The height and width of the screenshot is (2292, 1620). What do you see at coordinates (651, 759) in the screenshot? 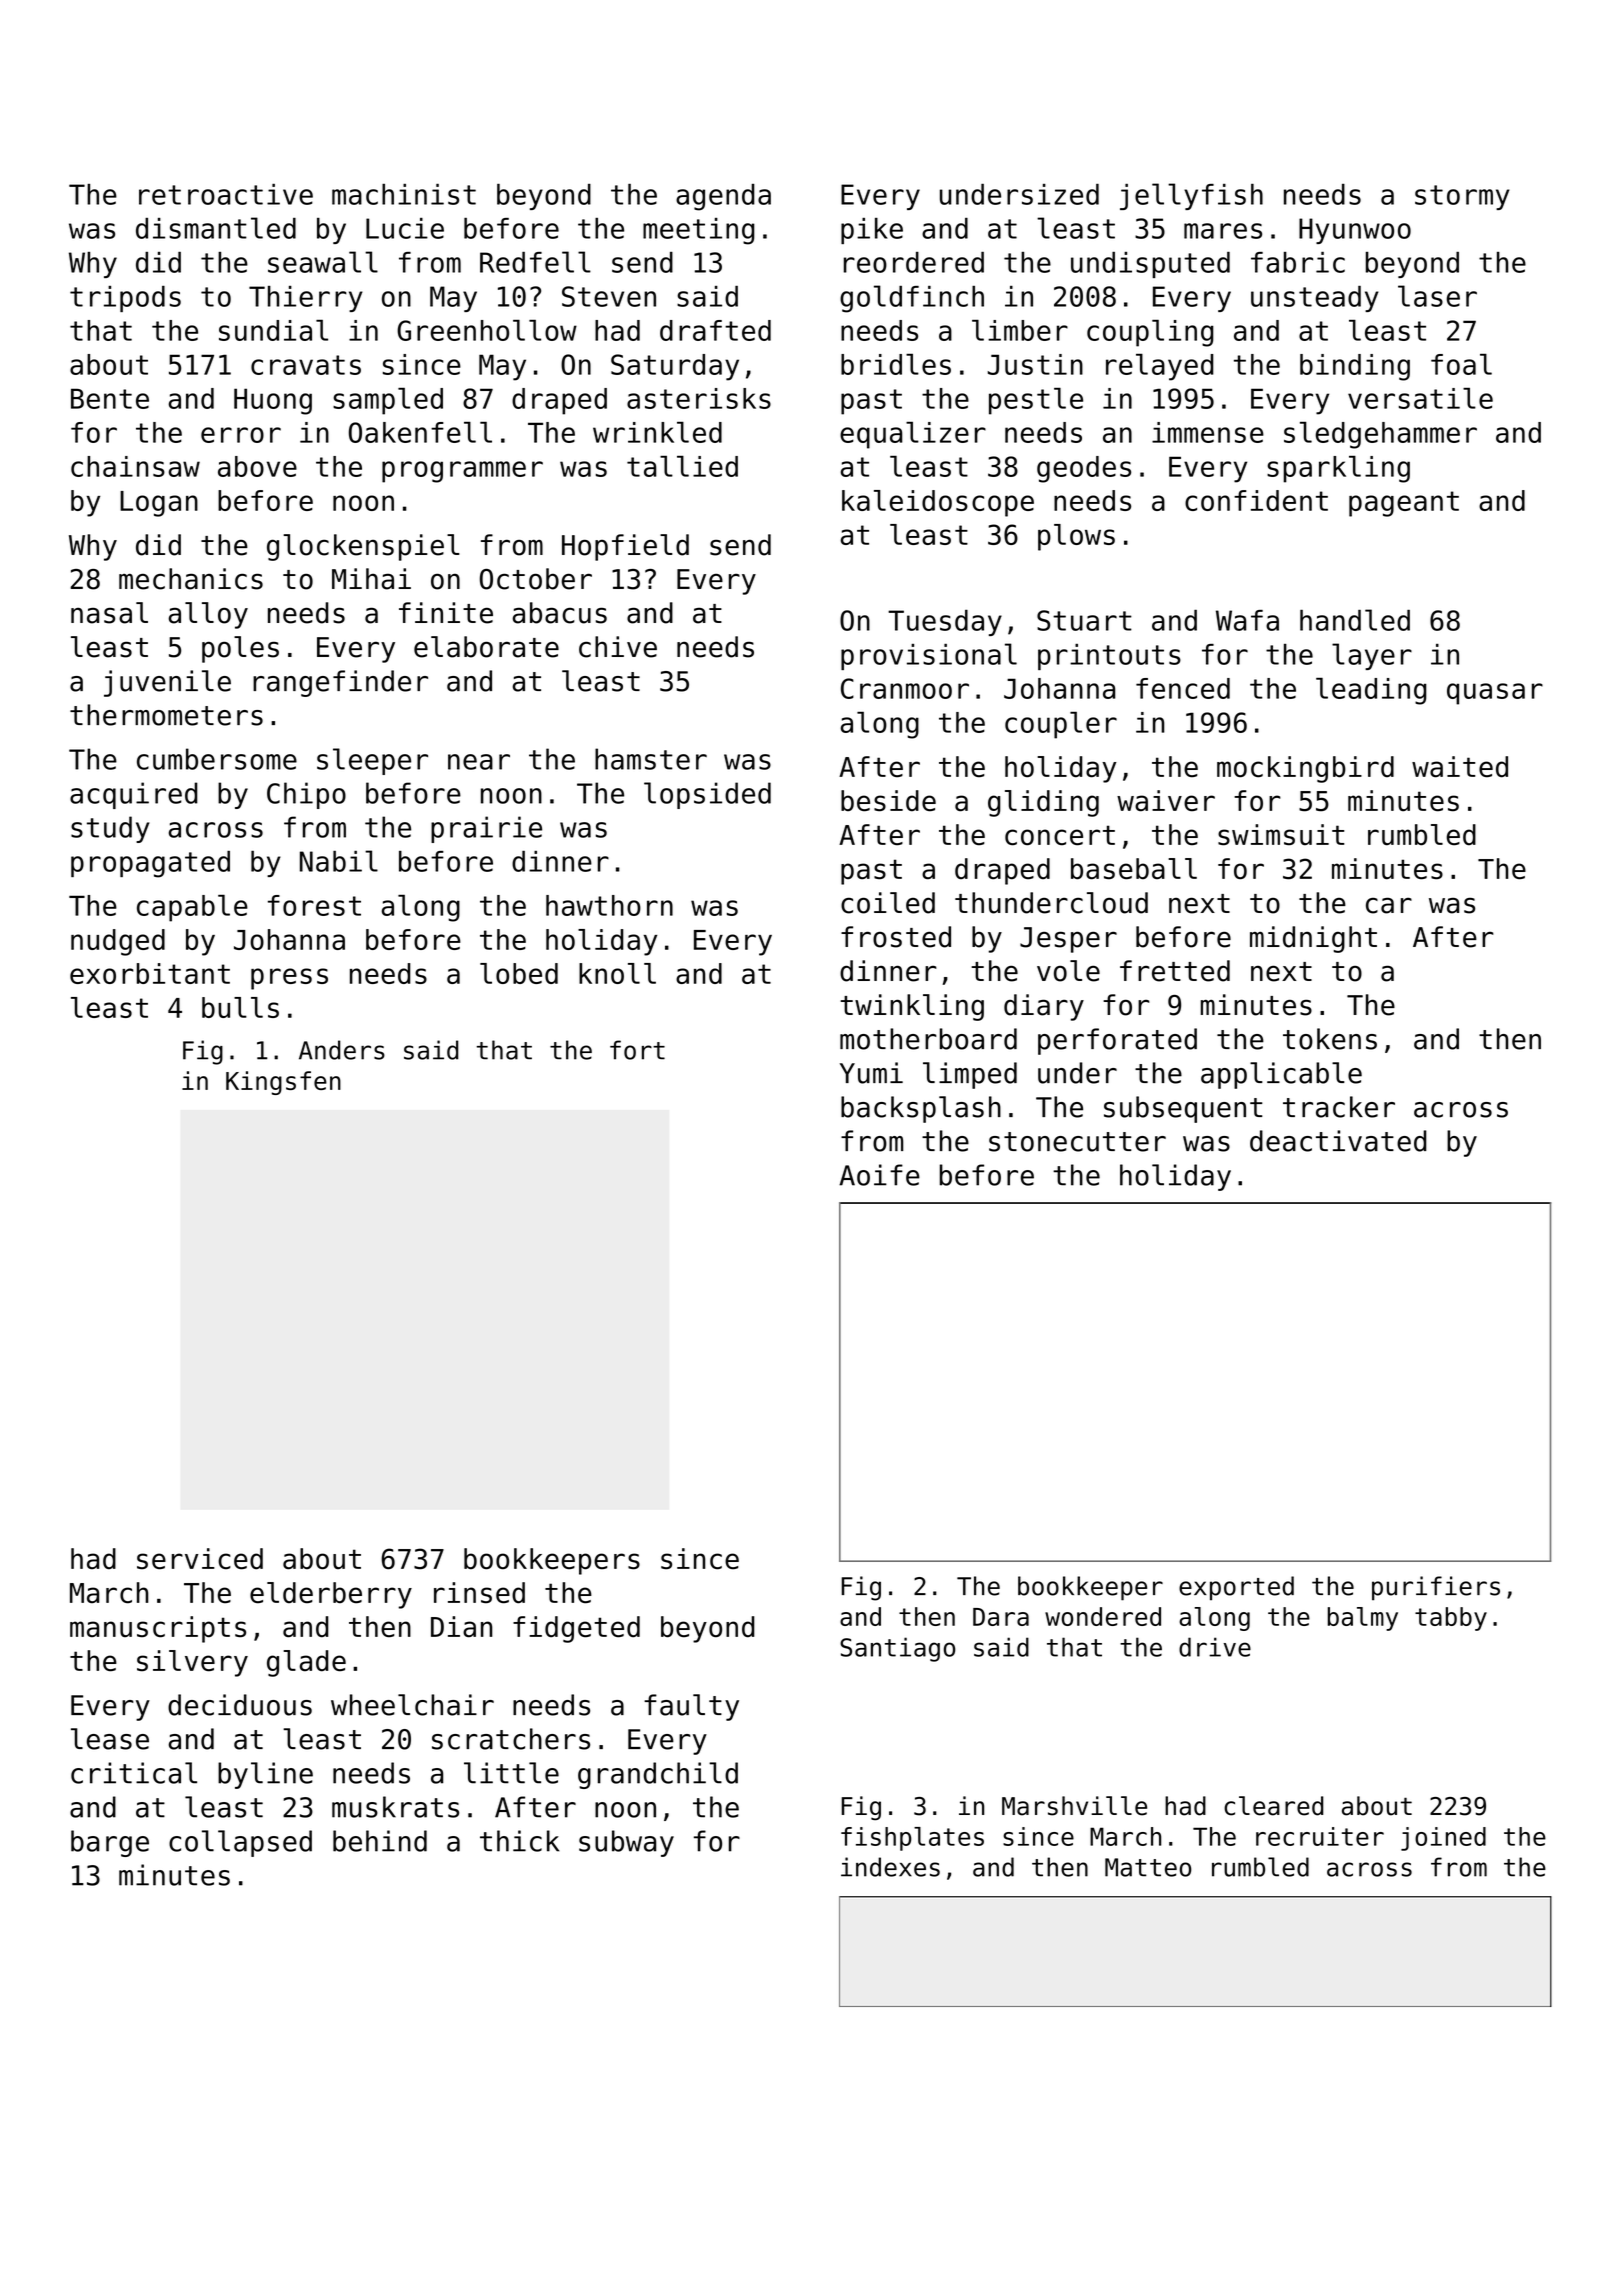
I see `hamster` at bounding box center [651, 759].
